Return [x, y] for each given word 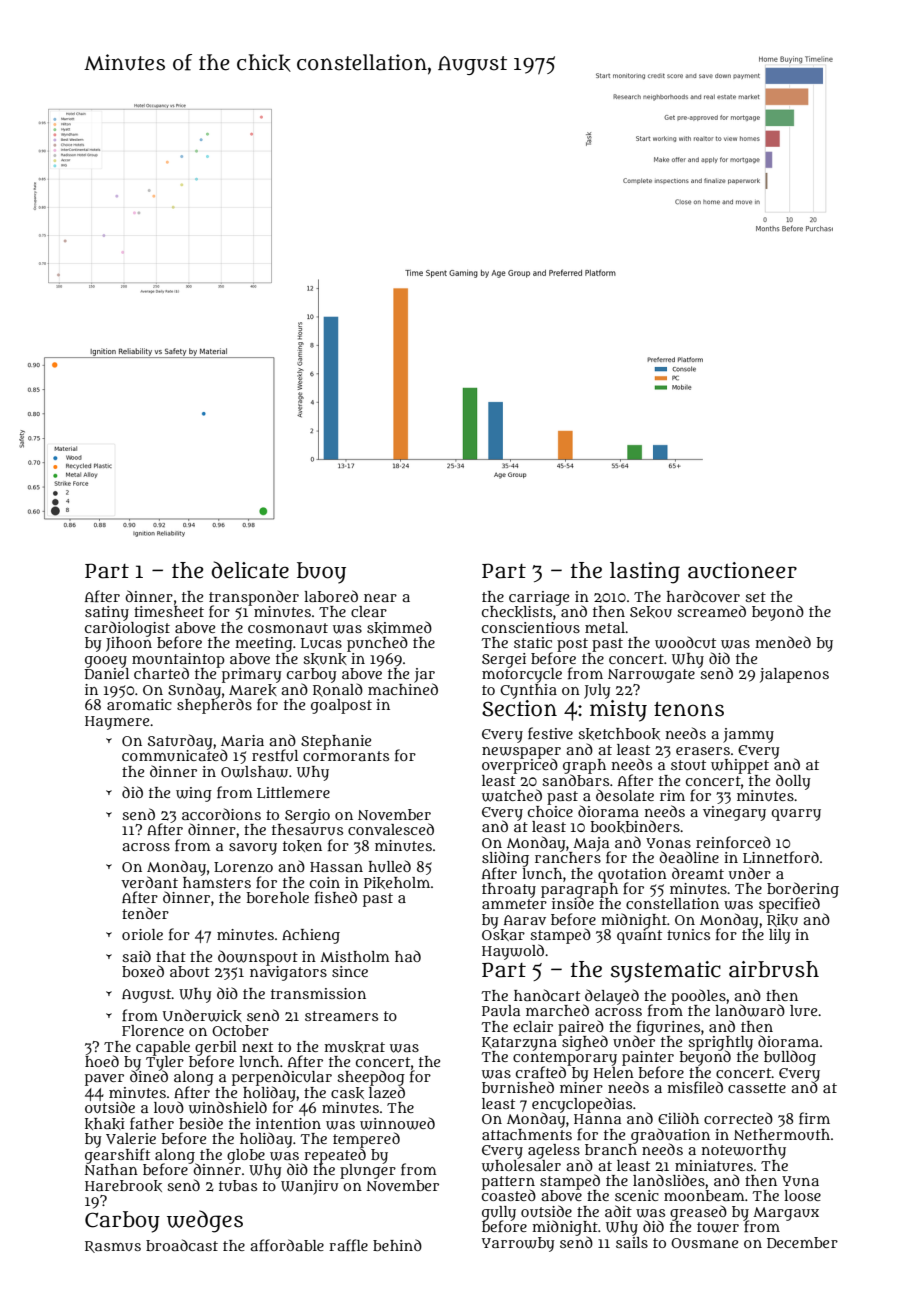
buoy [321, 573]
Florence [153, 1030]
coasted [509, 1195]
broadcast [182, 1245]
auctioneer [742, 570]
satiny [107, 613]
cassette [757, 1088]
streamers [341, 1016]
